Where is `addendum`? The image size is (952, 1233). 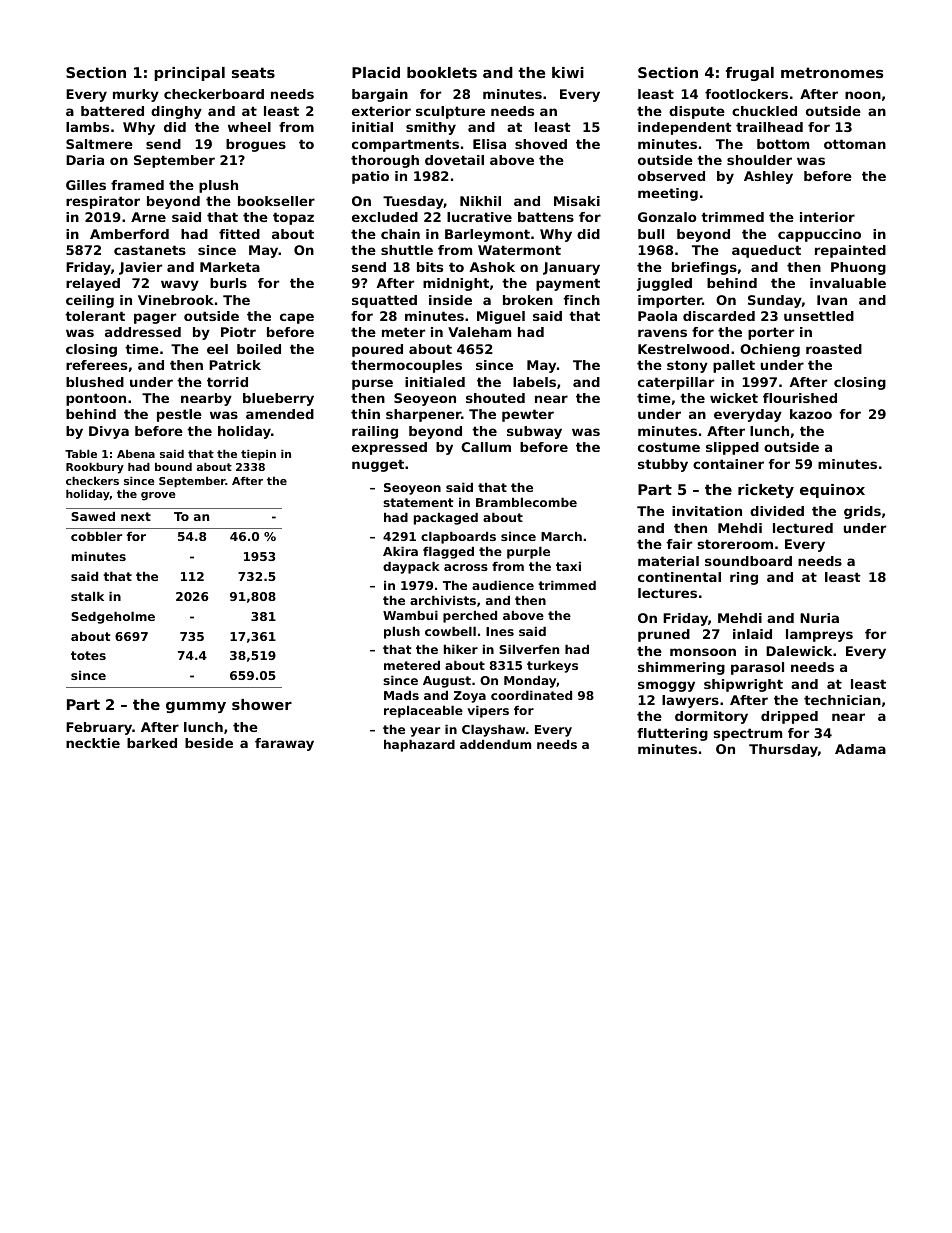
addendum is located at coordinates (495, 744).
